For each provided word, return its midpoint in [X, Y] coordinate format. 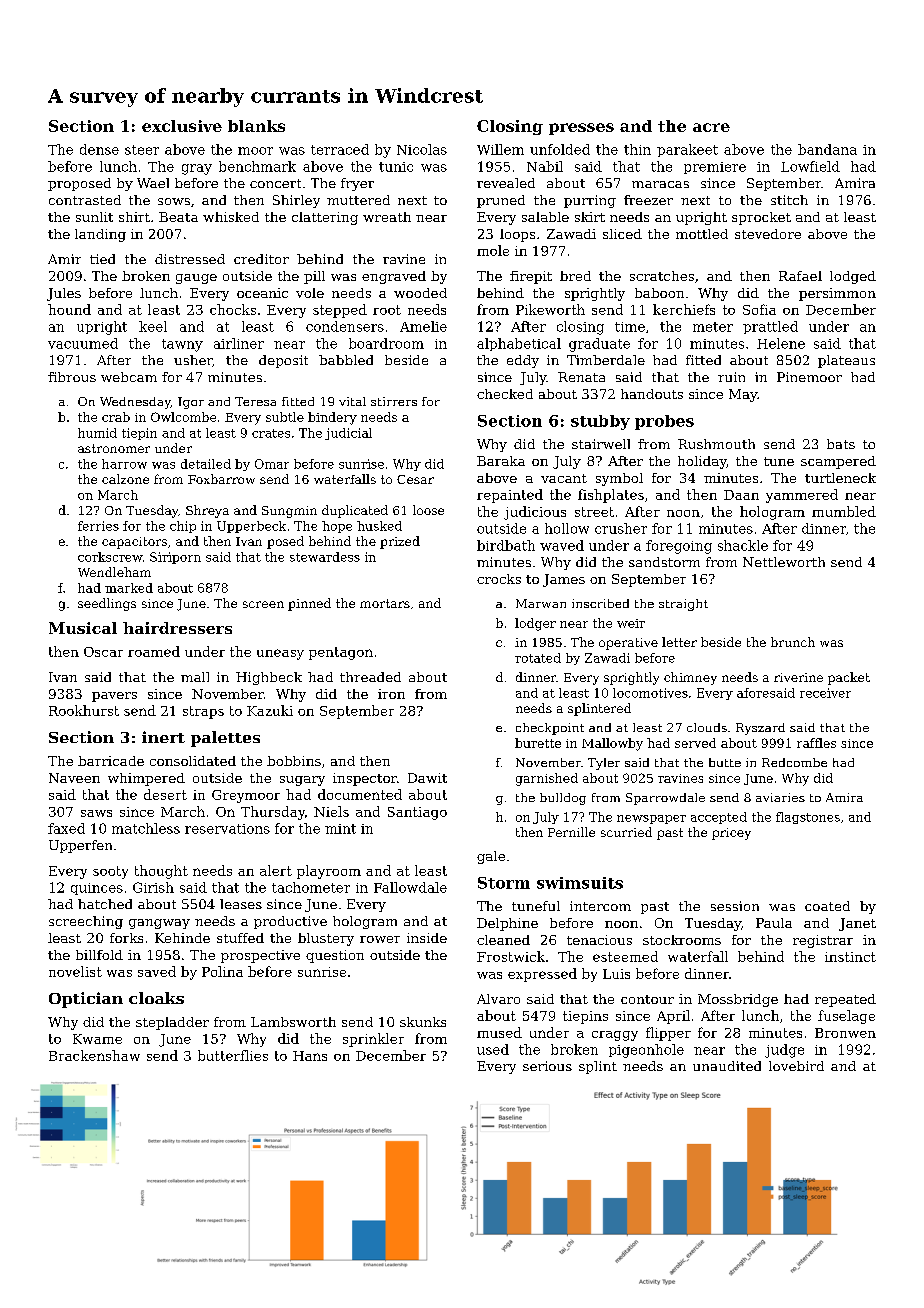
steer [142, 150]
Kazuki [270, 710]
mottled [702, 234]
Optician [86, 1000]
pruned [501, 201]
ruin [731, 377]
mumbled [844, 511]
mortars [385, 603]
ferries [98, 526]
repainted [510, 496]
